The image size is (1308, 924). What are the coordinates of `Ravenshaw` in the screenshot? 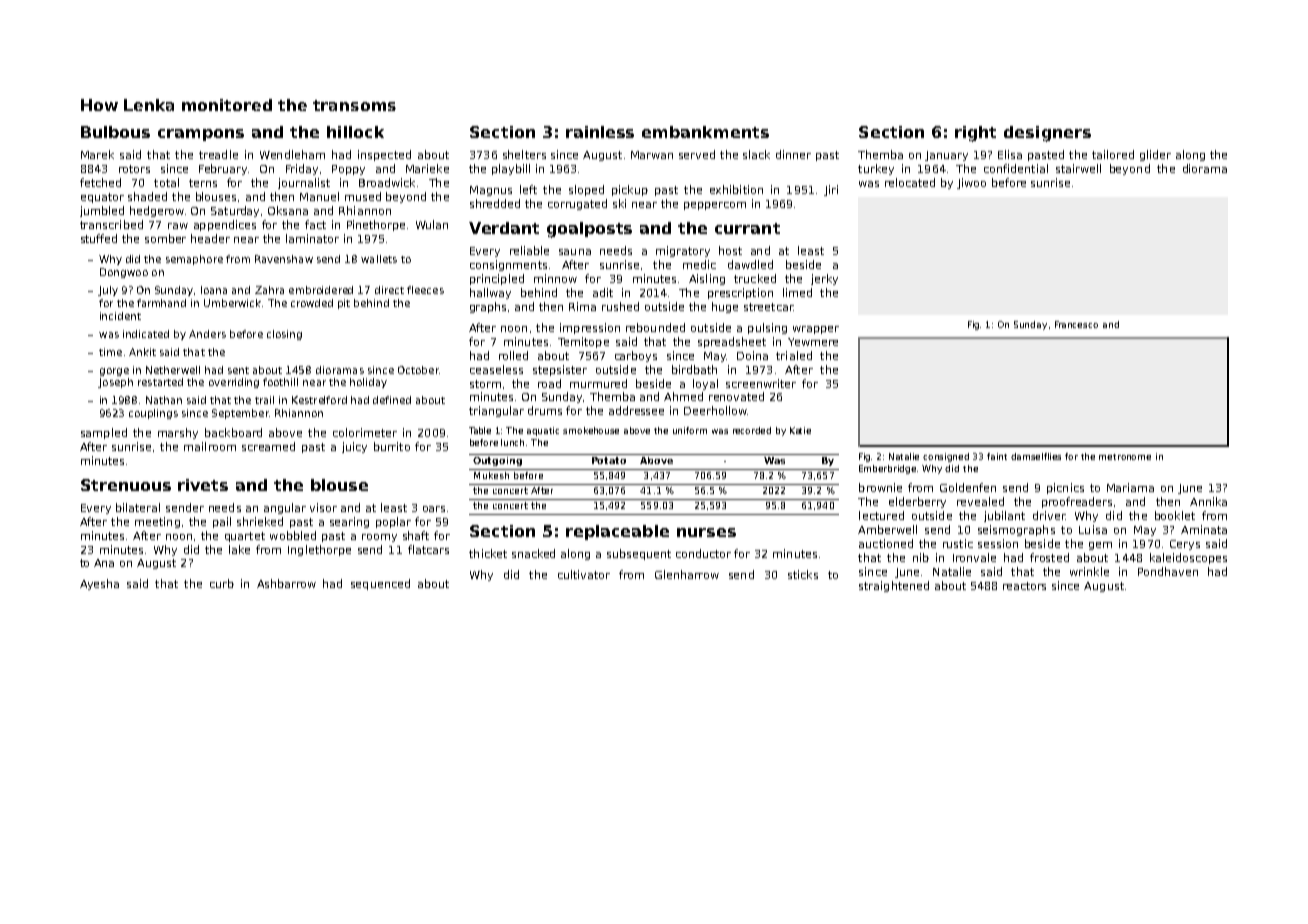 It's located at (284, 259).
